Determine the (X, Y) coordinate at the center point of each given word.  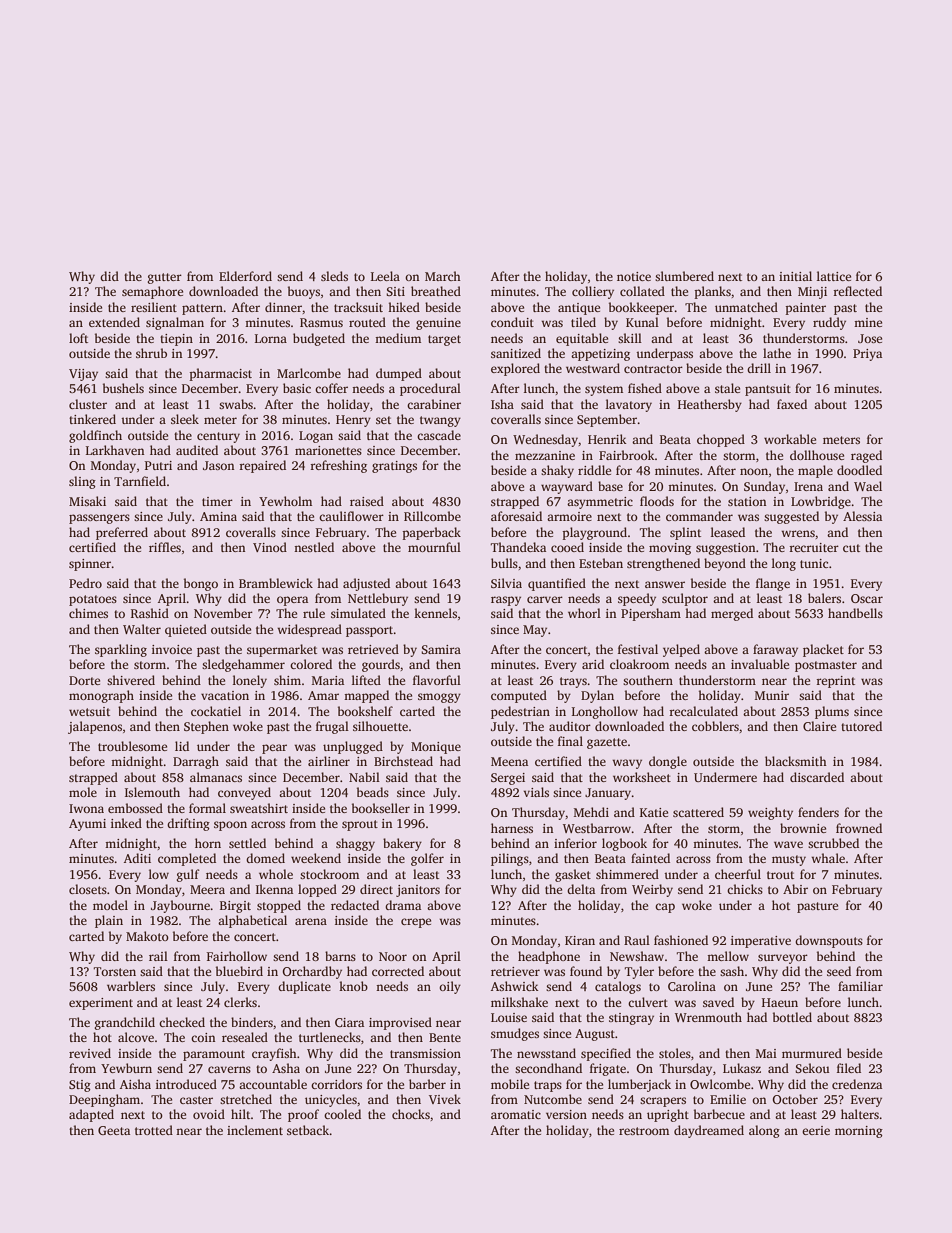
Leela (385, 276)
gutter (164, 278)
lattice (834, 276)
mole (83, 792)
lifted (366, 680)
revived (90, 1053)
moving (670, 549)
